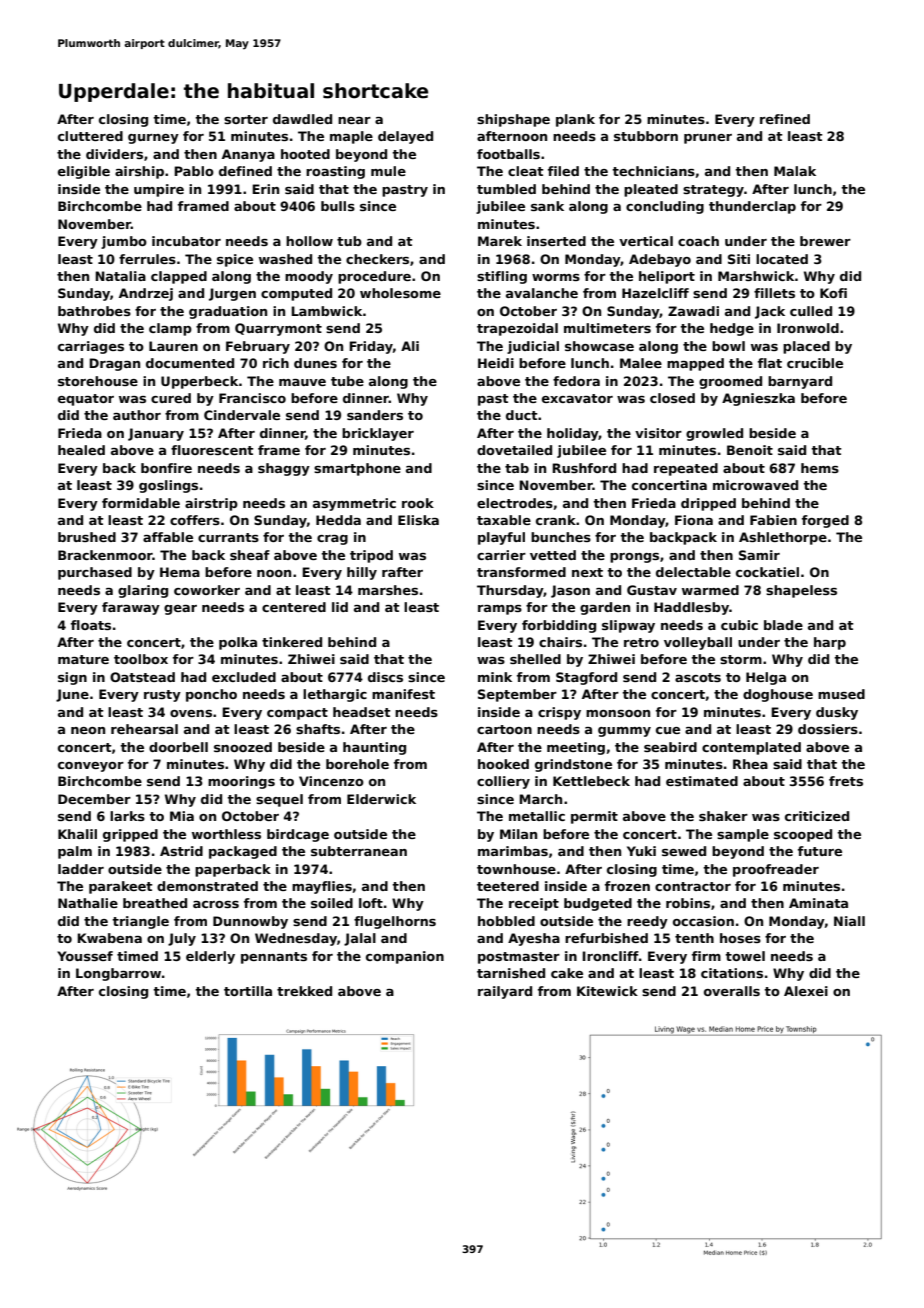 Image resolution: width=924 pixels, height=1308 pixels. I want to click on dovetailed, so click(514, 450).
